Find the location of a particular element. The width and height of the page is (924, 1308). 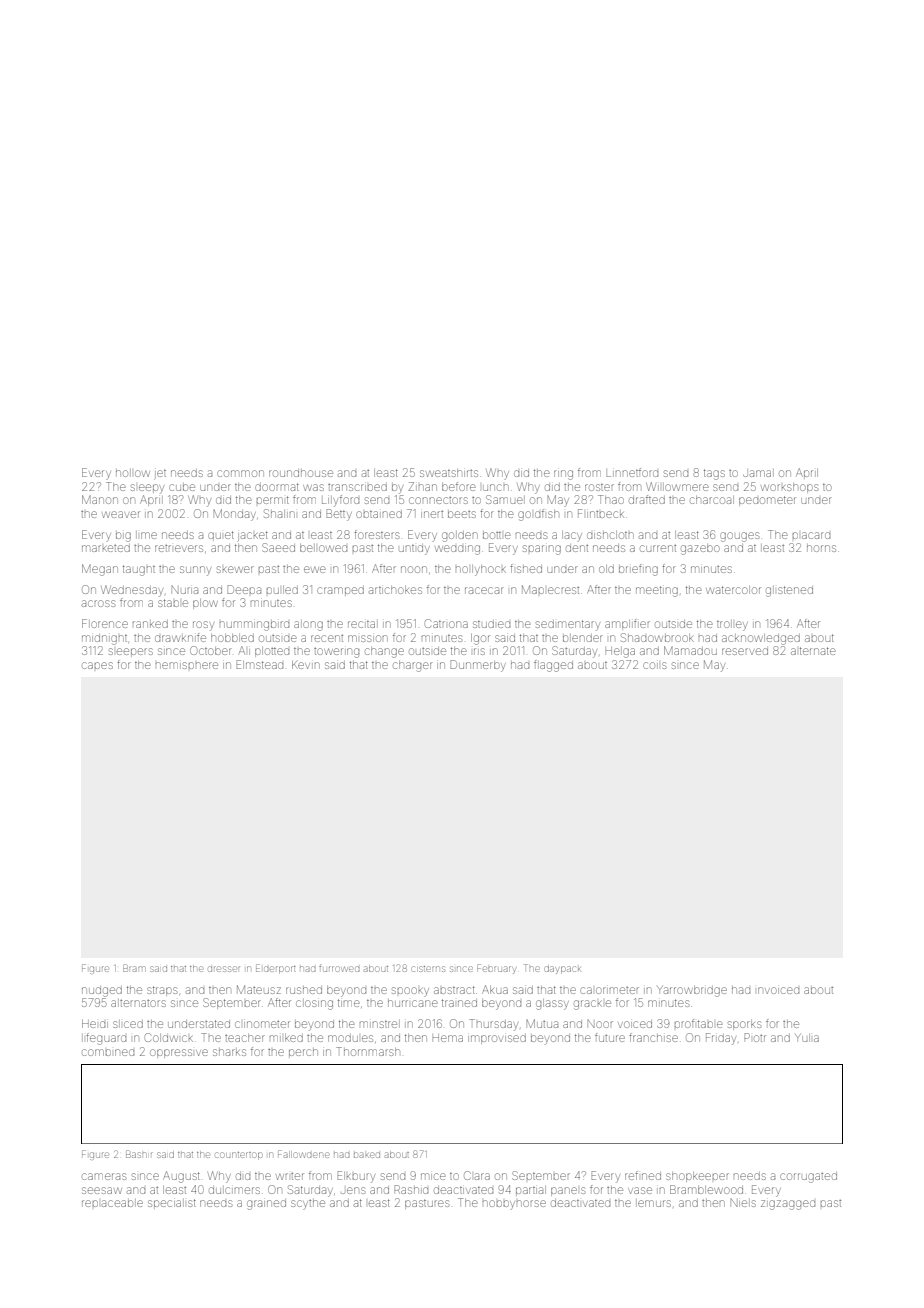

coils is located at coordinates (654, 665).
